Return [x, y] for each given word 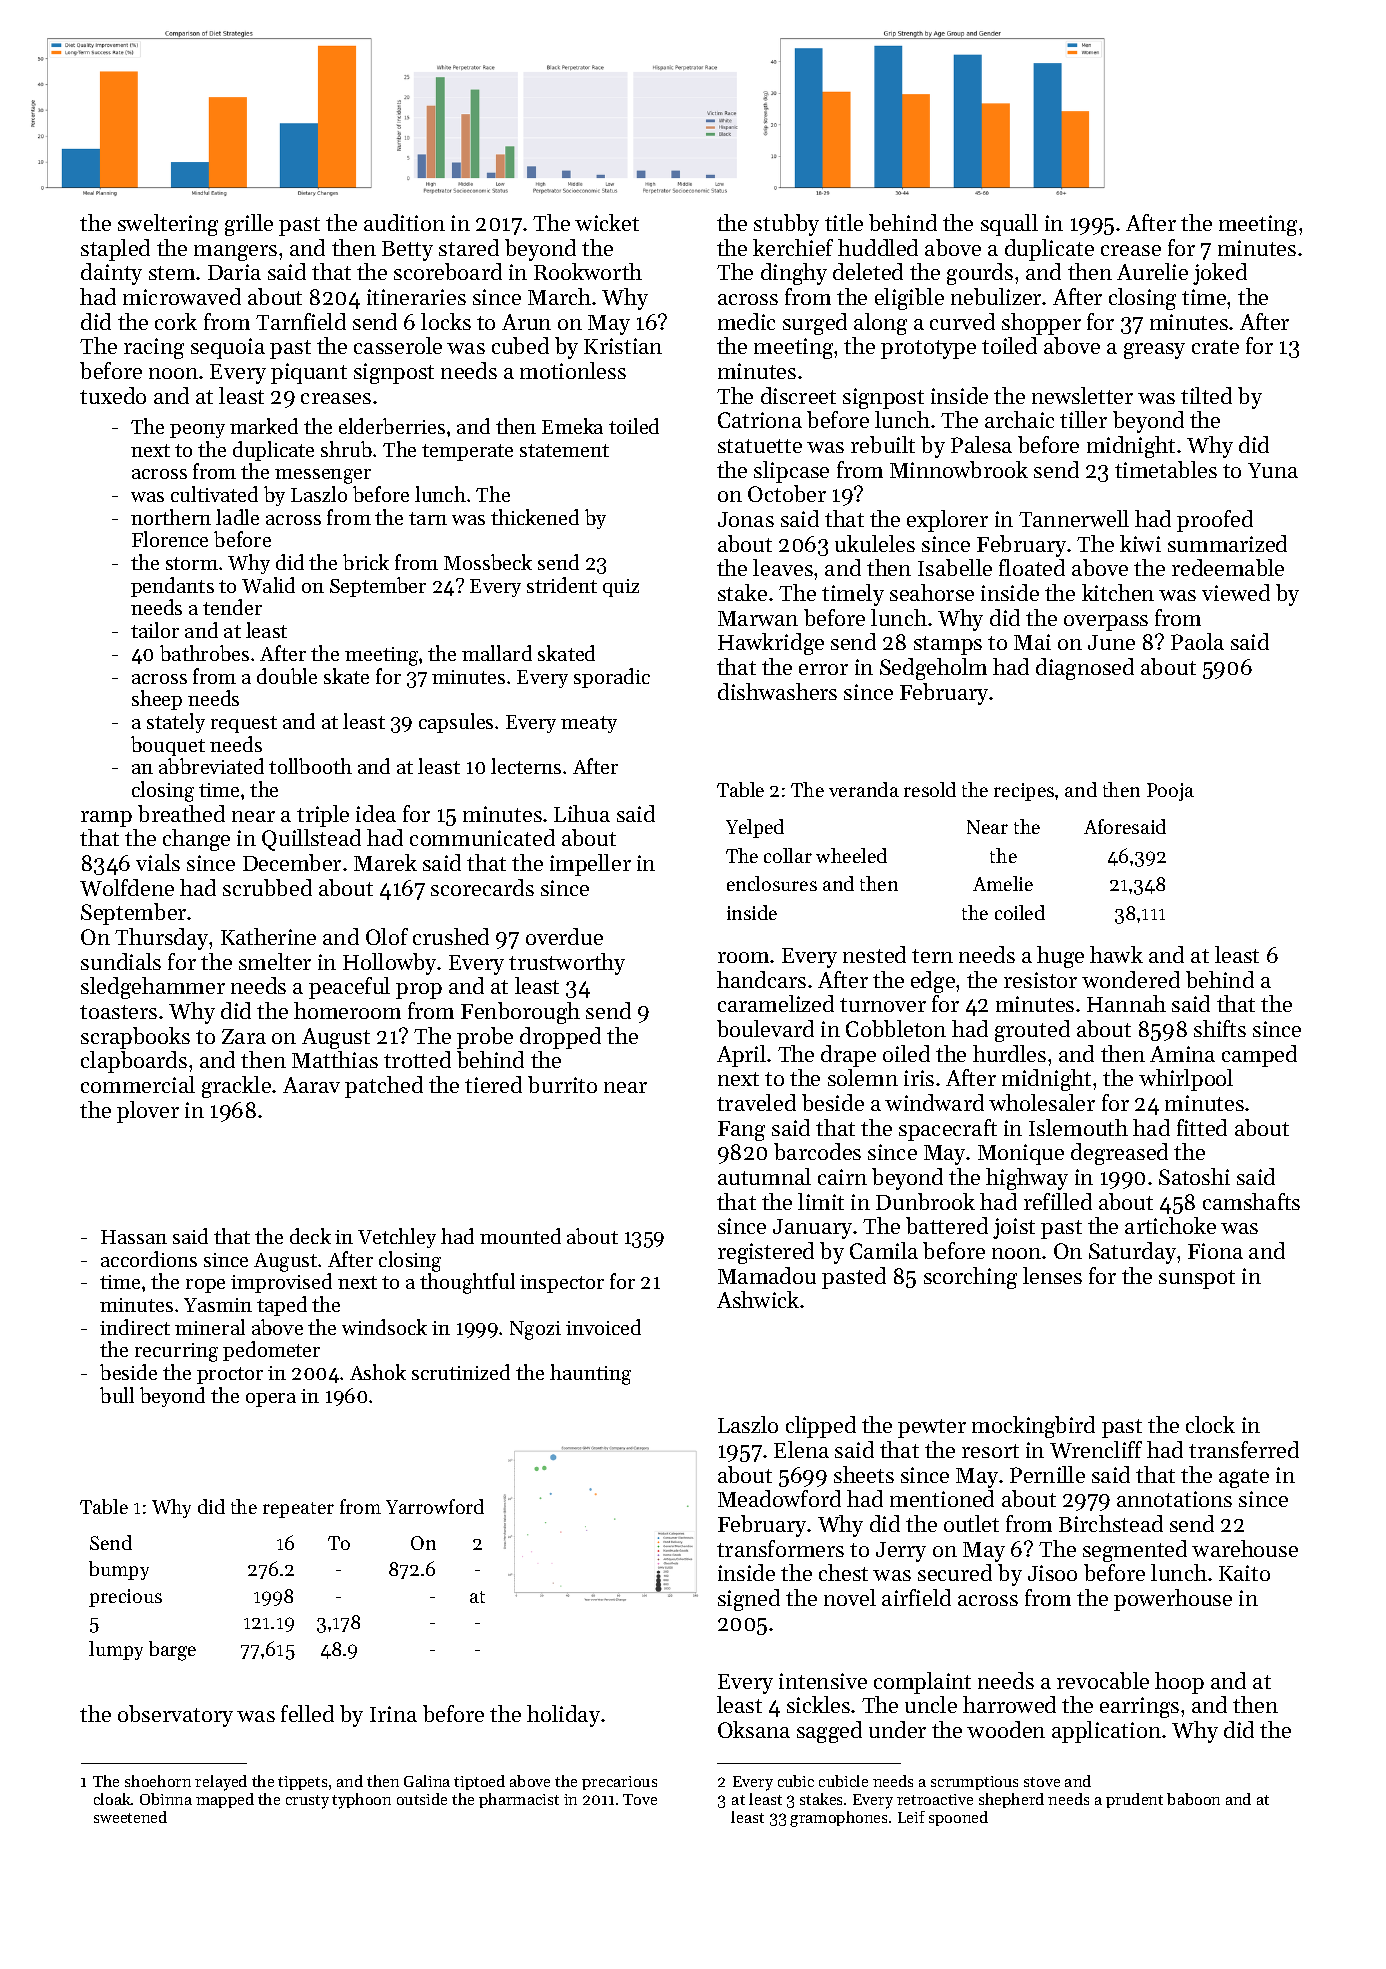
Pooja [1170, 792]
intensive [823, 1681]
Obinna [166, 1799]
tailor [155, 630]
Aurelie [1152, 271]
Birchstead [1111, 1523]
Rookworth [588, 271]
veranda [864, 789]
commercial [138, 1084]
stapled [115, 250]
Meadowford [779, 1498]
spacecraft [948, 1130]
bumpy [119, 1570]
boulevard [765, 1028]
